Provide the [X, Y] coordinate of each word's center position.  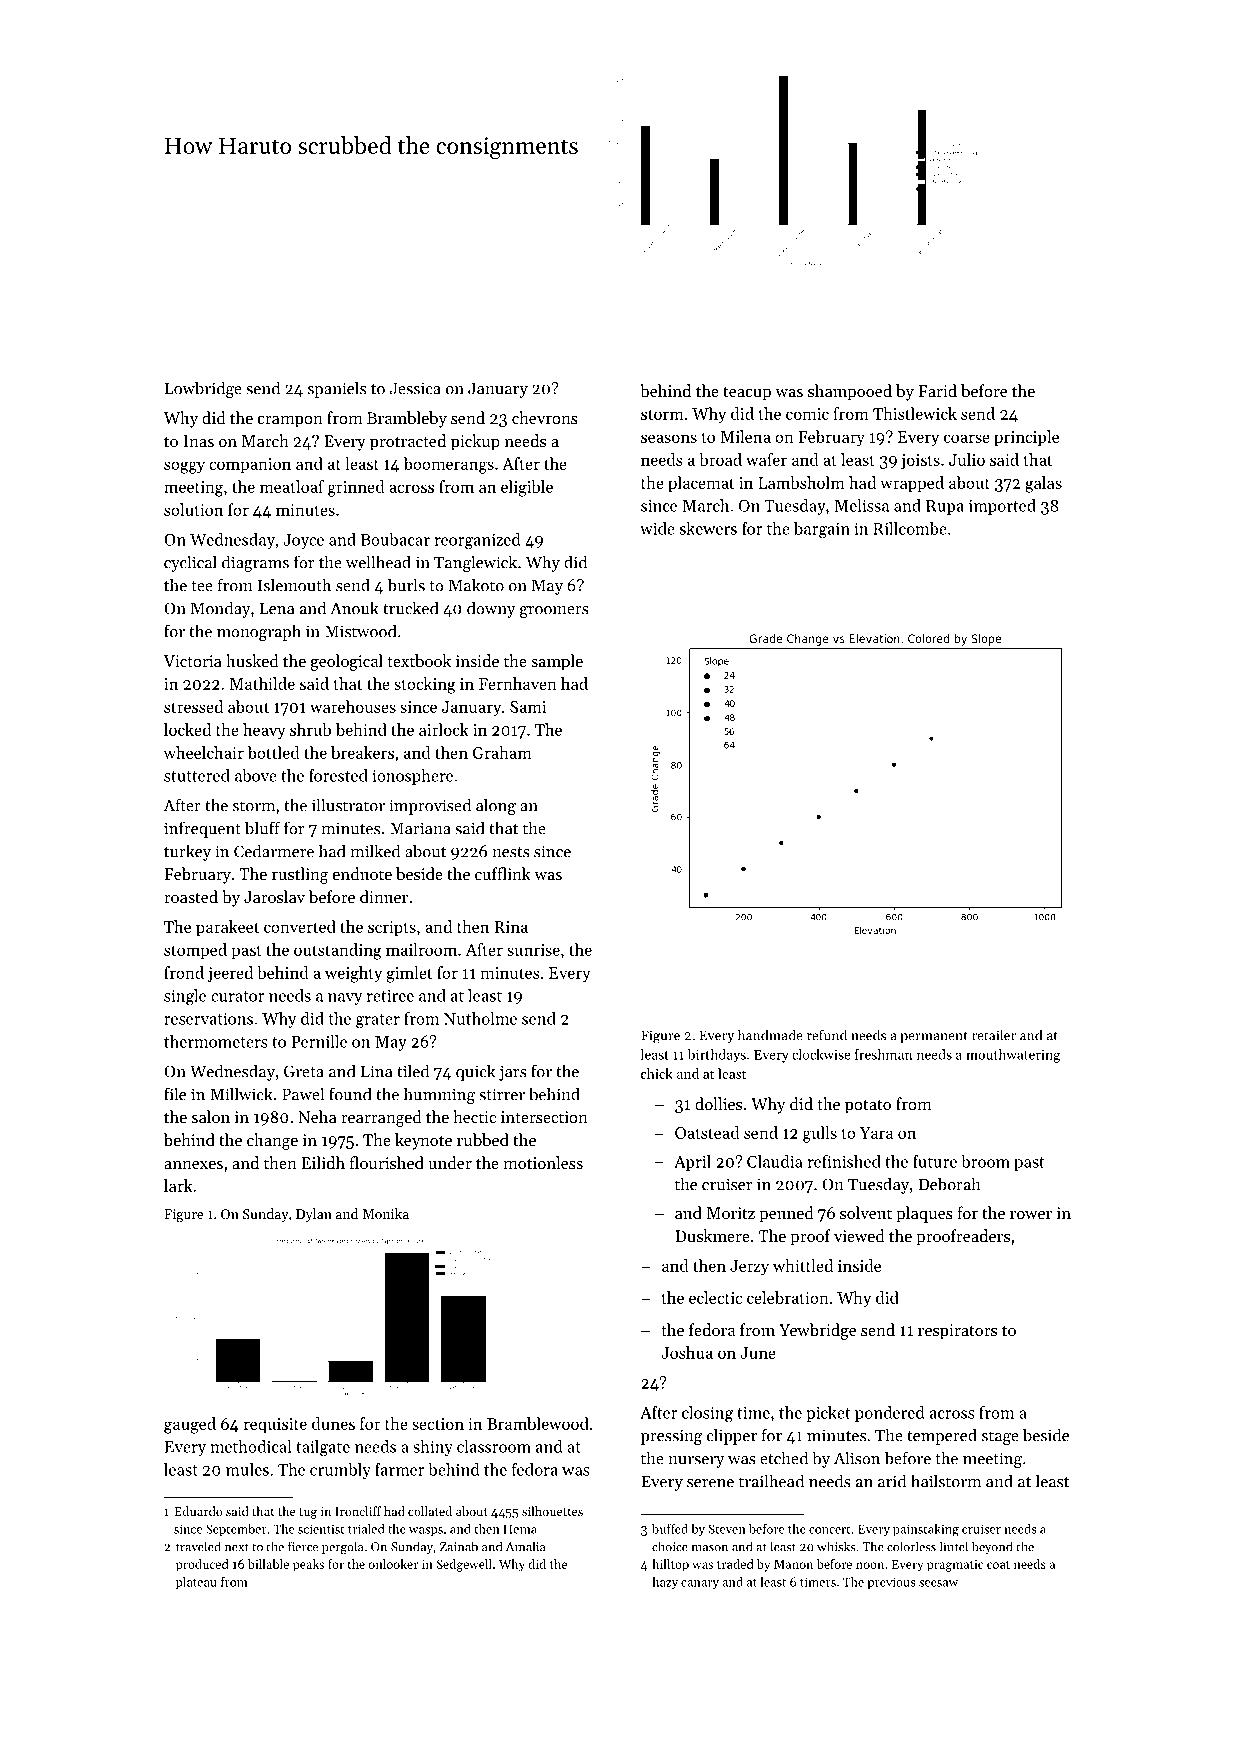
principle [1026, 438]
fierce [303, 1546]
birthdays [717, 1056]
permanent [934, 1037]
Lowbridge [203, 389]
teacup [747, 393]
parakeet [227, 928]
